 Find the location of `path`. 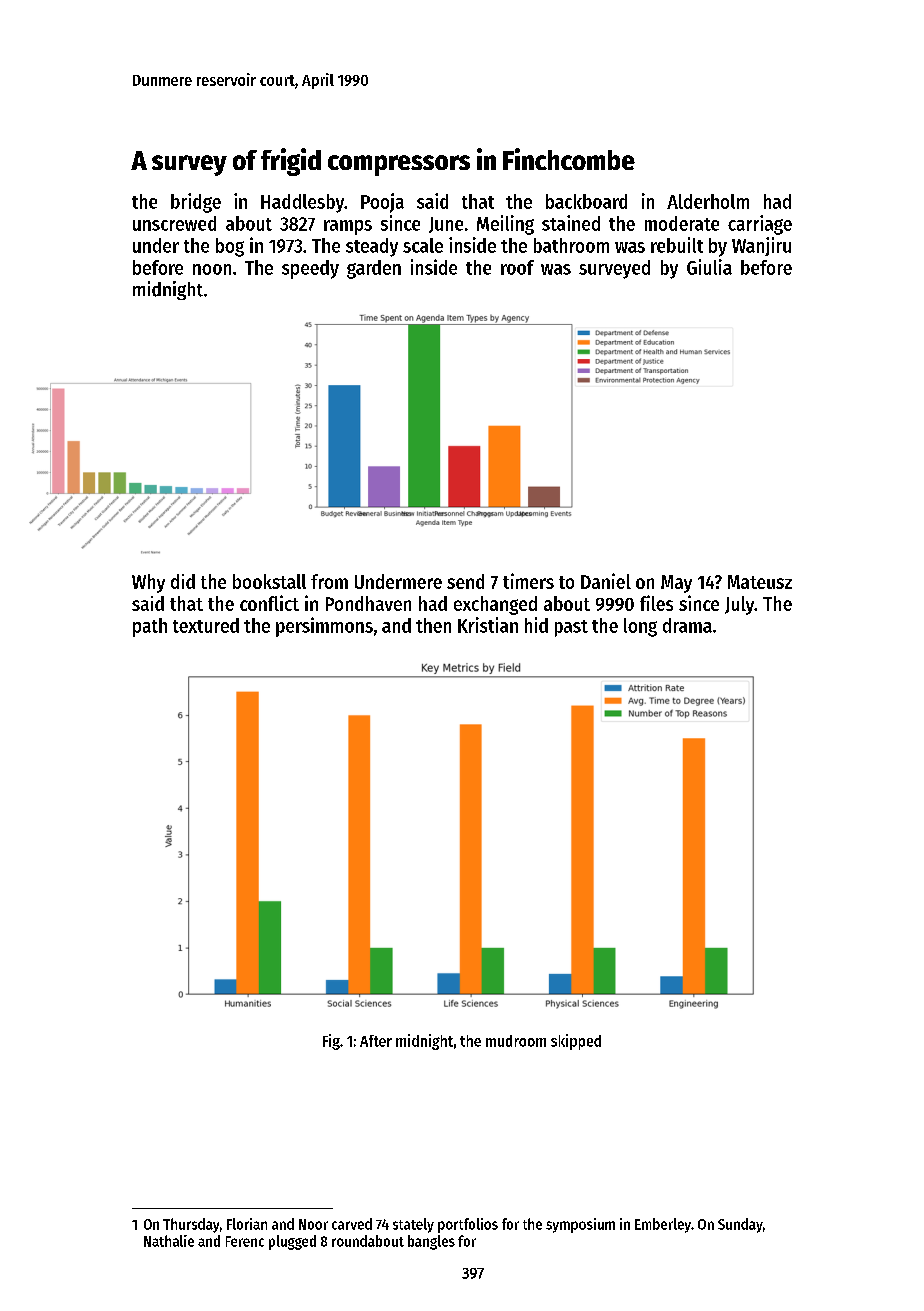

path is located at coordinates (150, 627).
